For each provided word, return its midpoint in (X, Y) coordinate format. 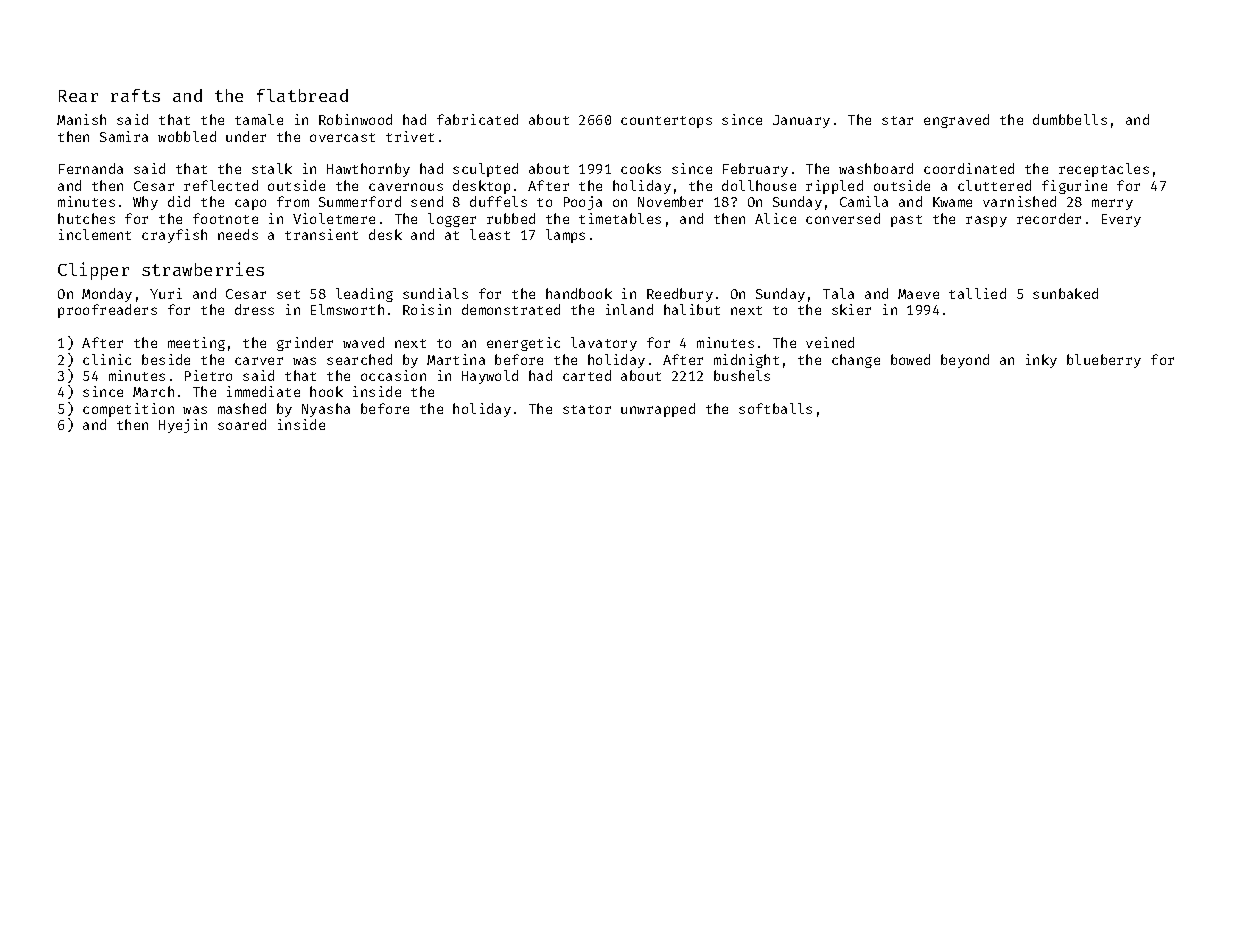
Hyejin (183, 426)
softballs (775, 408)
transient (321, 234)
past (906, 221)
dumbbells (1070, 119)
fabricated (477, 119)
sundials (435, 293)
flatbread (302, 95)
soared (242, 424)
